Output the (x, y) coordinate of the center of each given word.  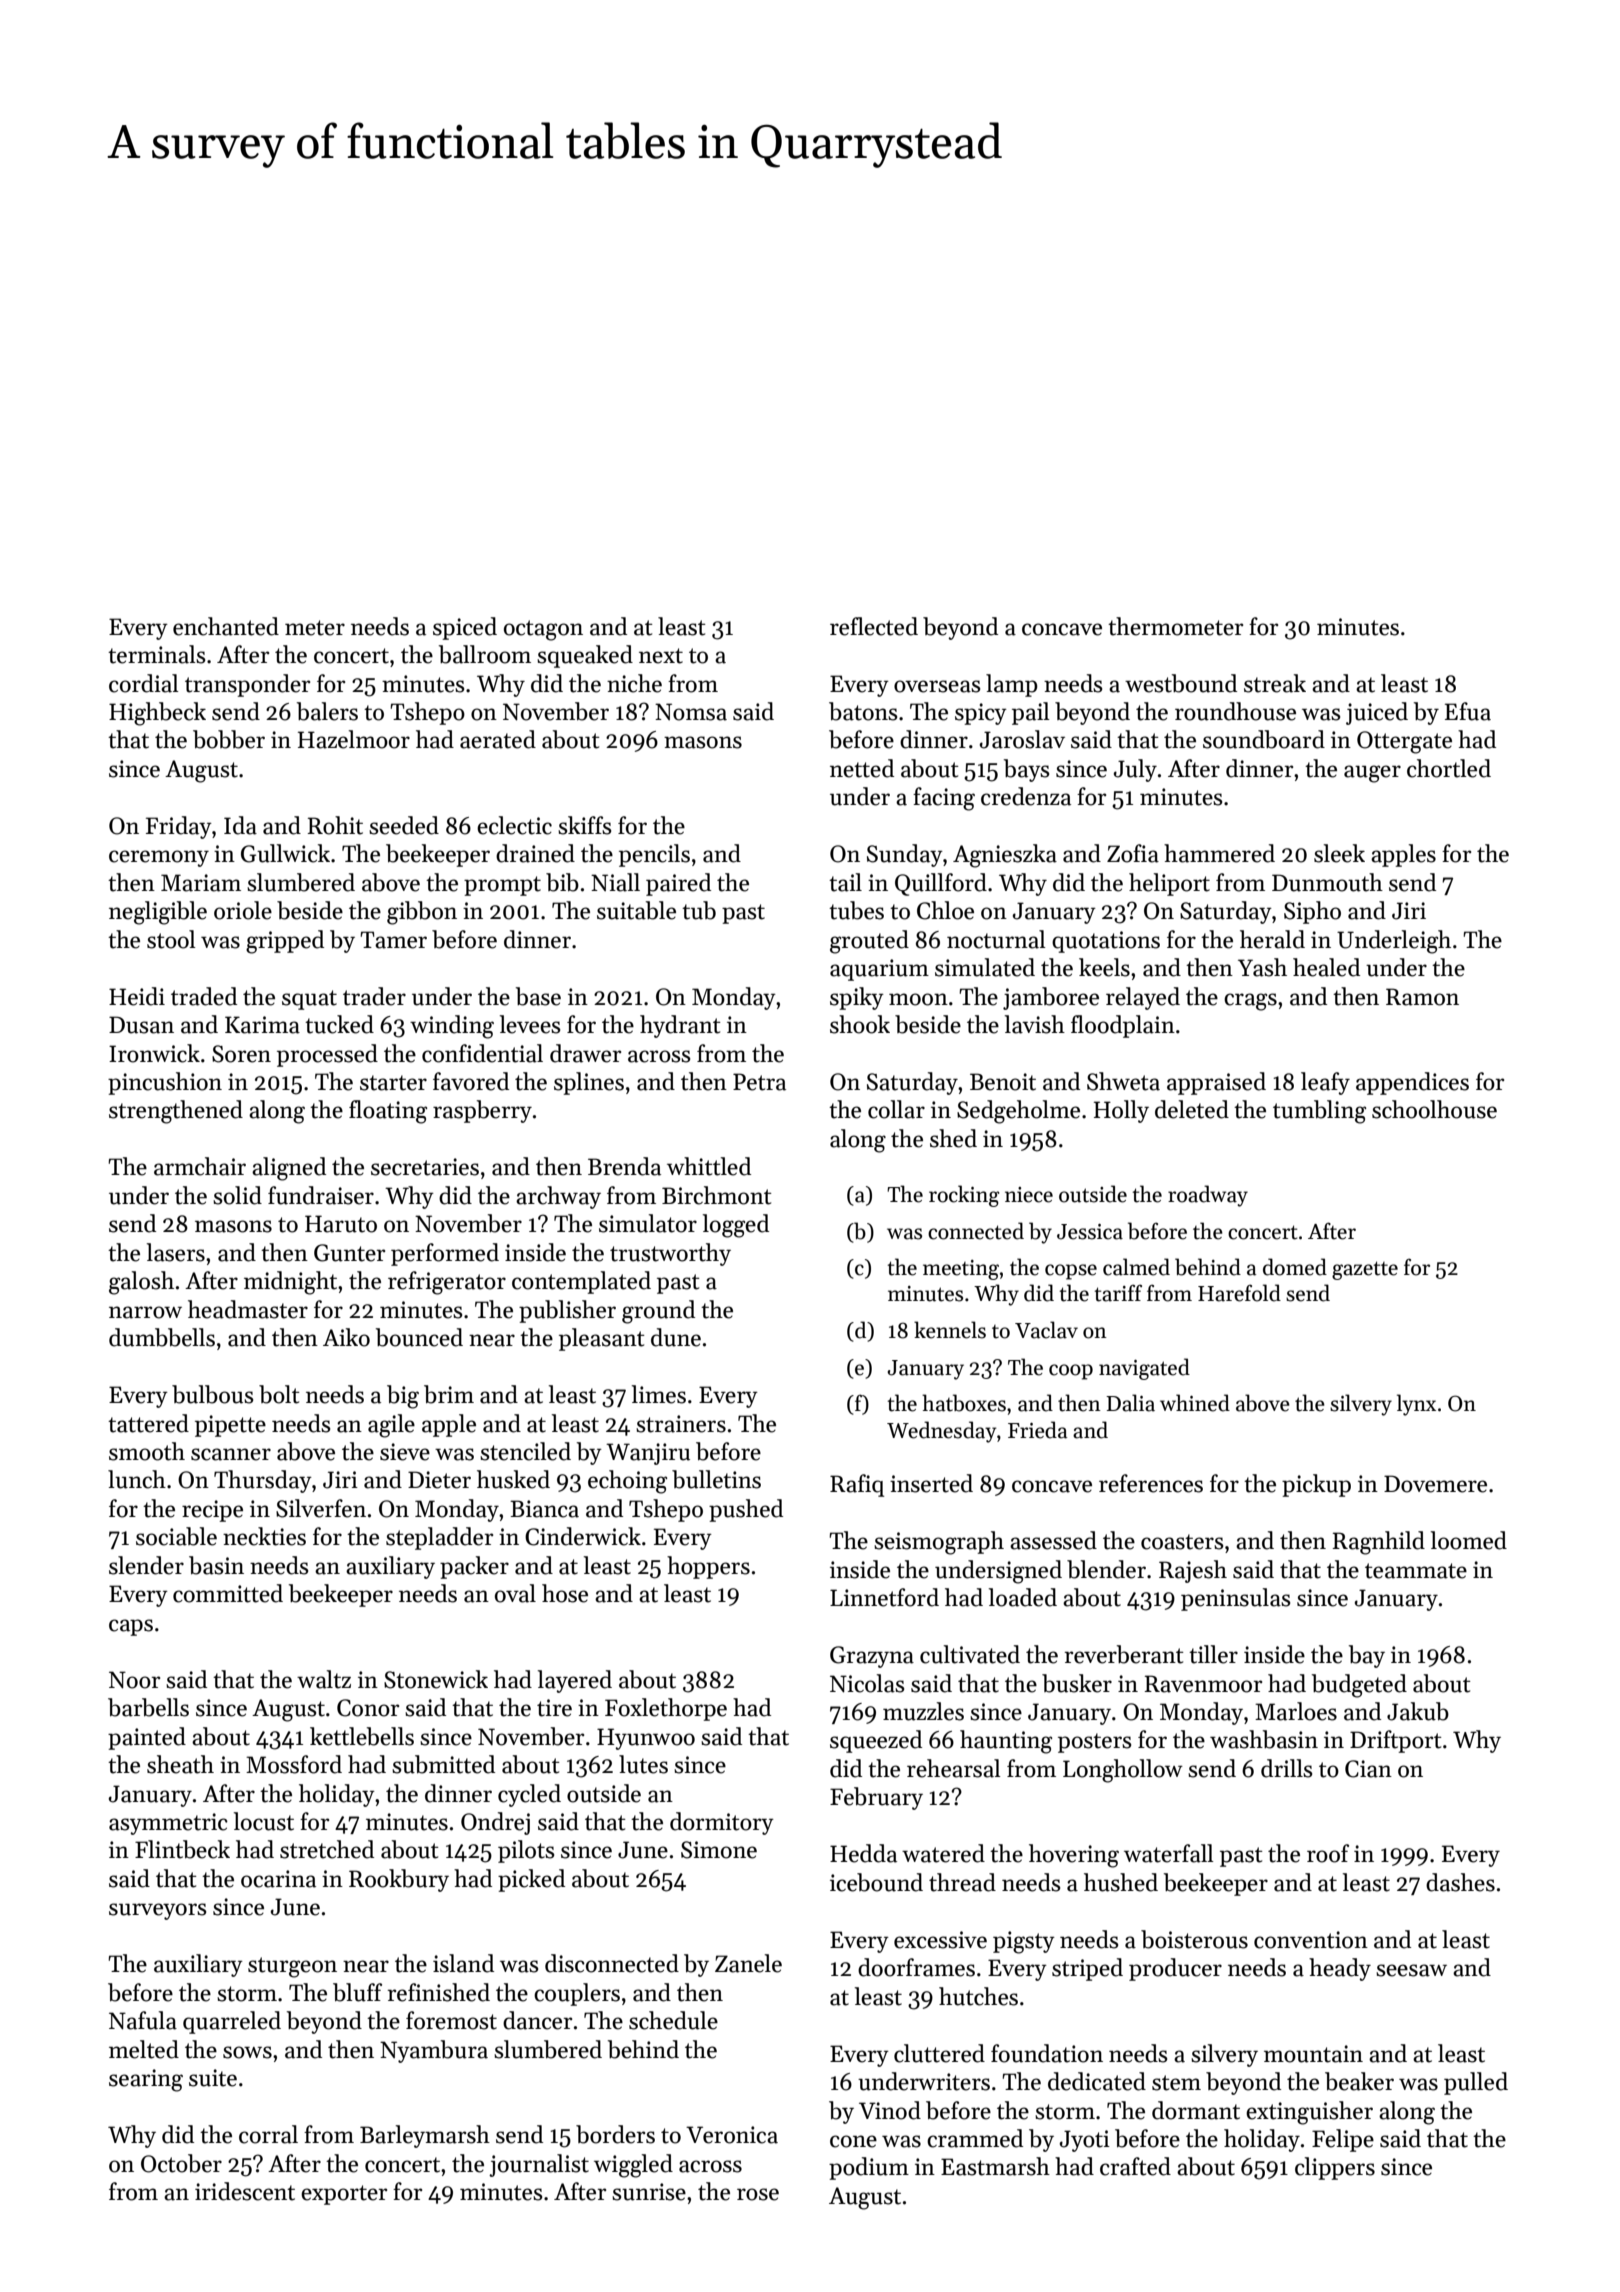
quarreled (232, 2022)
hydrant (680, 1026)
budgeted (1359, 1686)
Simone (719, 1850)
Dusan (141, 1025)
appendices (1412, 1083)
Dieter (439, 1480)
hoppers (708, 1567)
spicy (981, 714)
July (1135, 770)
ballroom (485, 654)
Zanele (748, 1963)
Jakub (1418, 1711)
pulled (1476, 2083)
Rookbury (399, 1880)
